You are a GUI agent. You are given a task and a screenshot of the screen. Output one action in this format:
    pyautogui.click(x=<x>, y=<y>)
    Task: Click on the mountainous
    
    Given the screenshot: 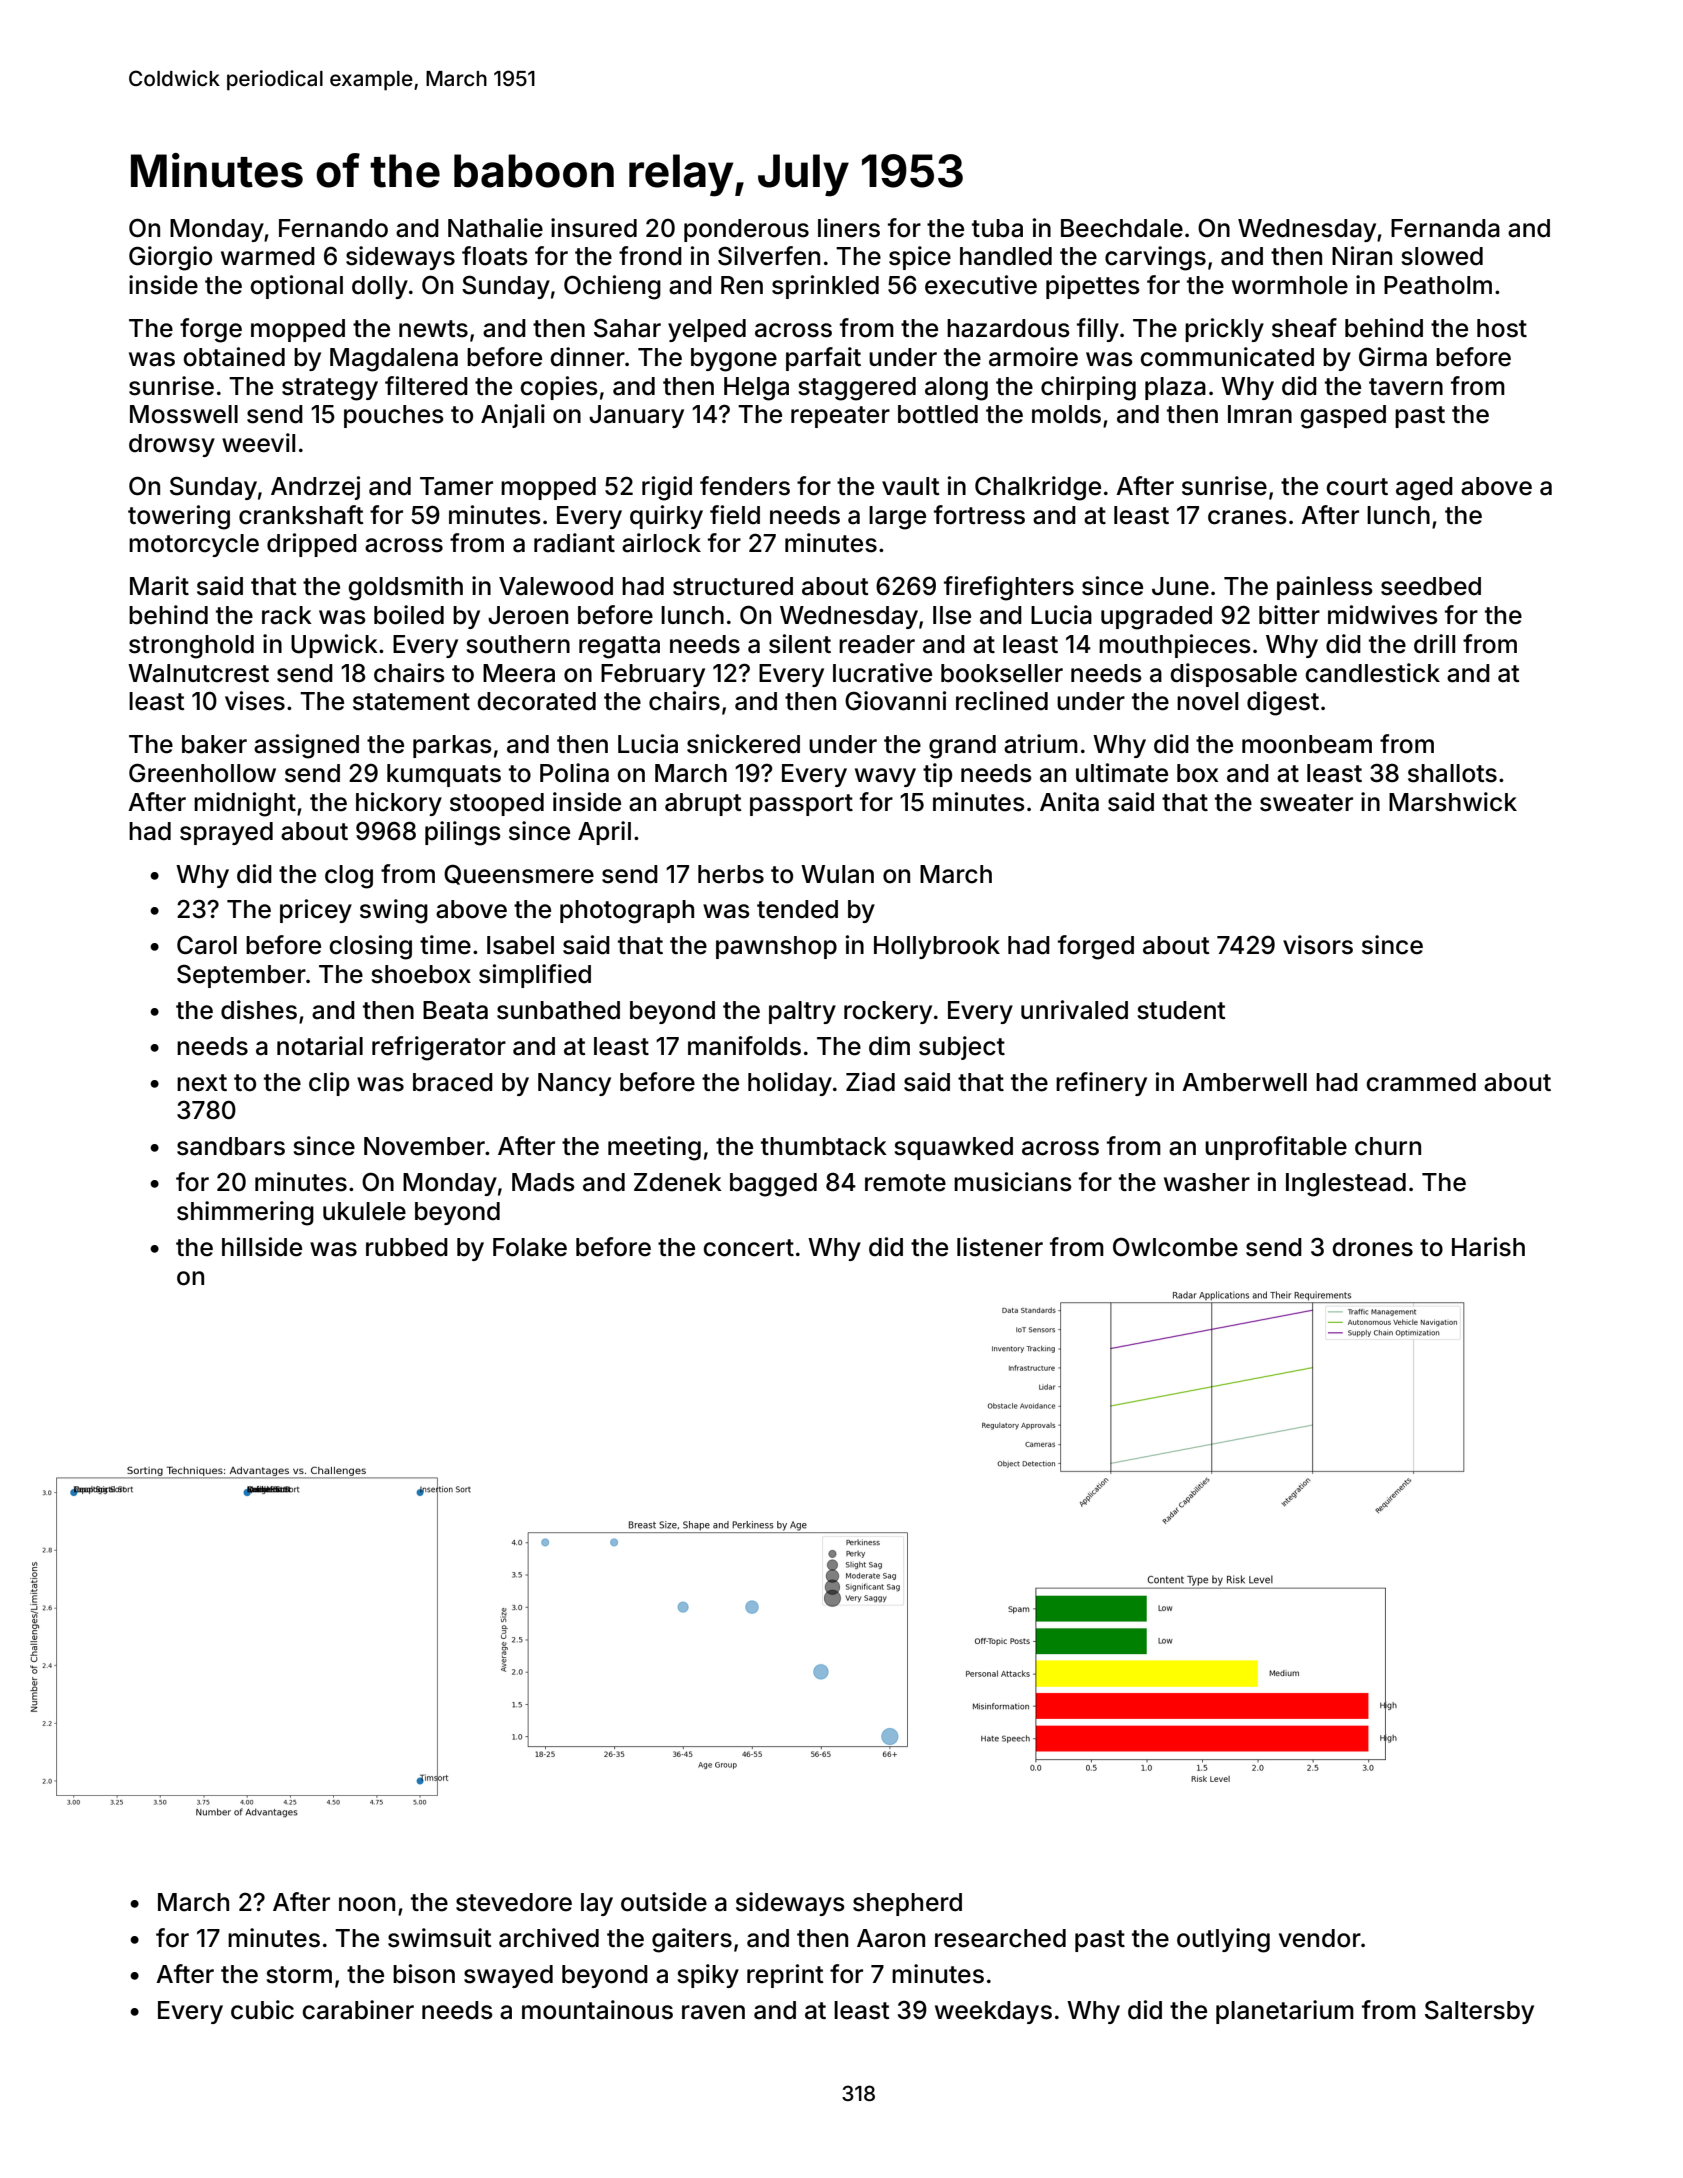 What is the action you would take?
    pyautogui.click(x=597, y=2010)
